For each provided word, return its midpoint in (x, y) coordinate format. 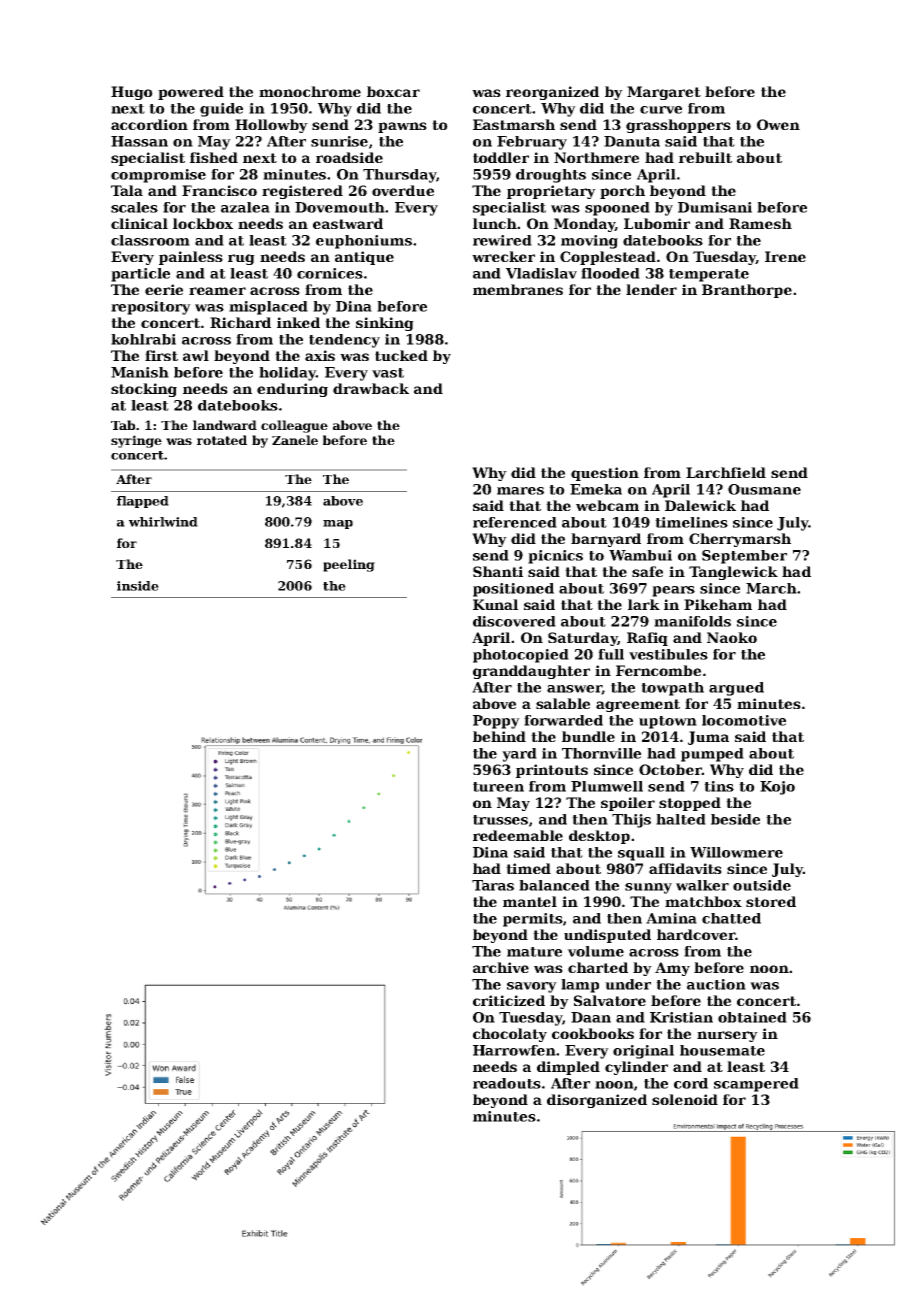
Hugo (132, 93)
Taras (493, 885)
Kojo (777, 788)
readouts (507, 1083)
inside (138, 586)
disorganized (597, 1101)
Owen (778, 124)
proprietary (551, 192)
